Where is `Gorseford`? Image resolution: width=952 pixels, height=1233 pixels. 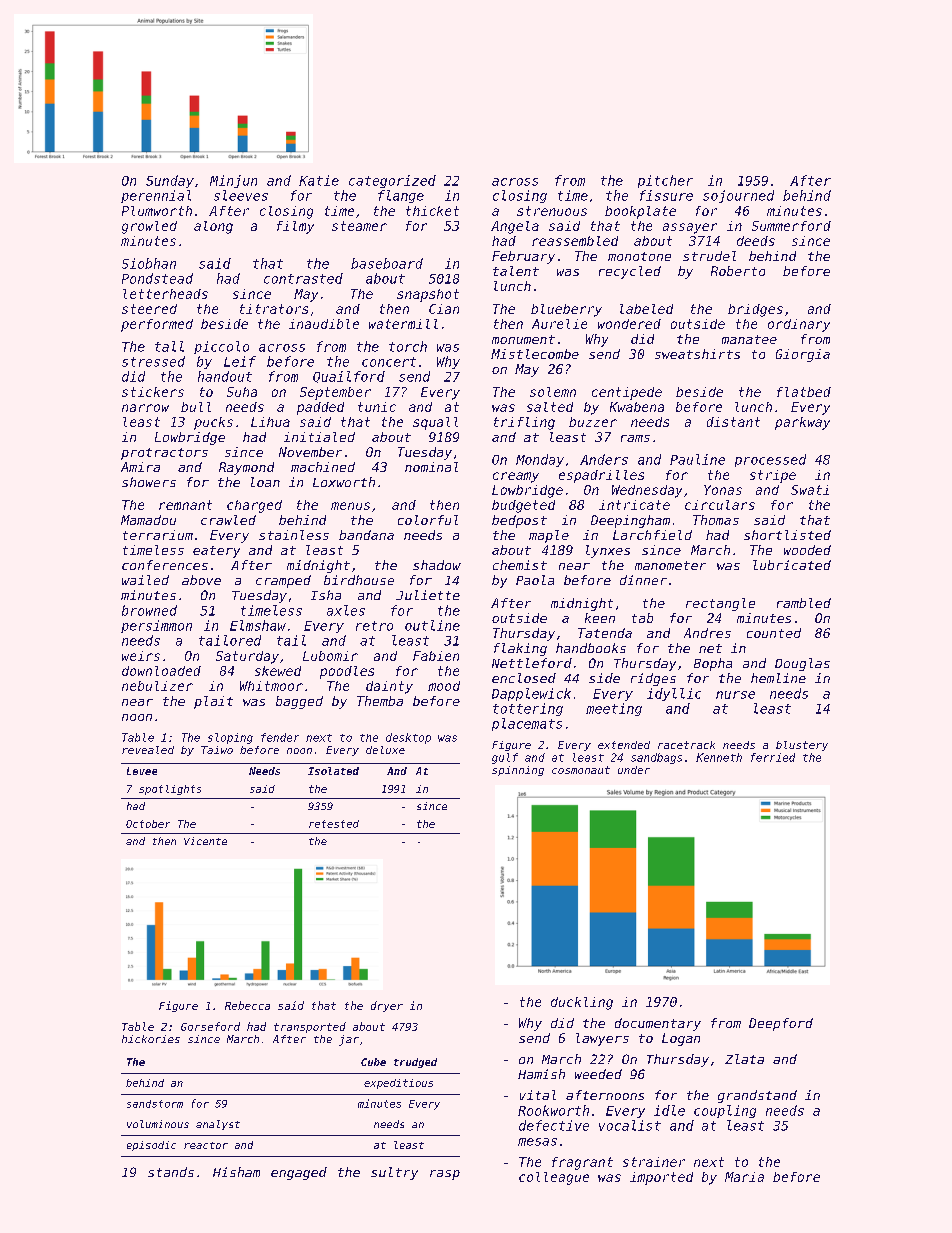
Gorseford is located at coordinates (210, 1026).
